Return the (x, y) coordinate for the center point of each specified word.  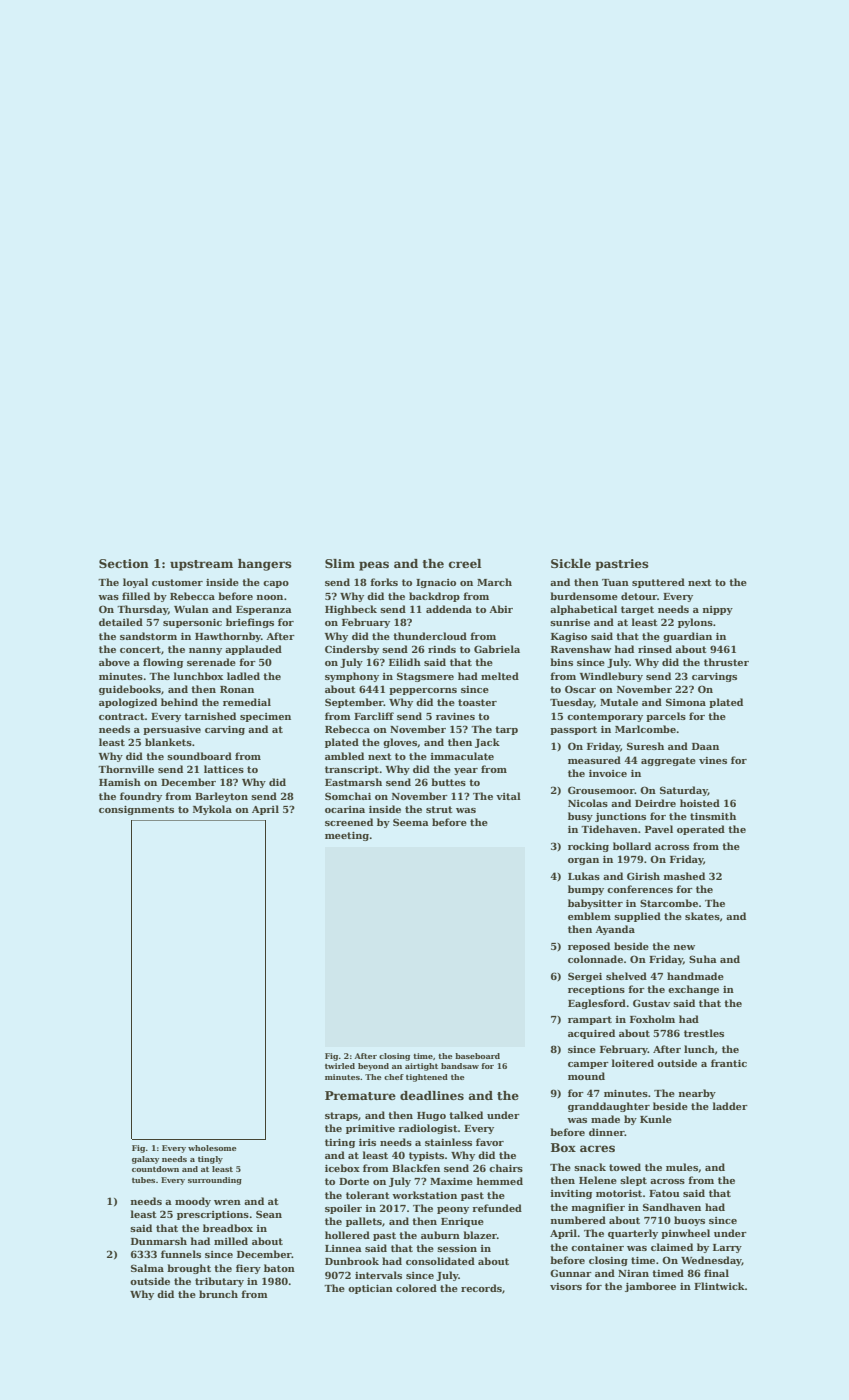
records (481, 1288)
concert (140, 649)
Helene (598, 1180)
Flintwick (719, 1286)
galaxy (145, 1160)
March (494, 582)
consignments (136, 810)
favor (490, 1142)
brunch (218, 1294)
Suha (703, 959)
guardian (687, 637)
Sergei (585, 977)
